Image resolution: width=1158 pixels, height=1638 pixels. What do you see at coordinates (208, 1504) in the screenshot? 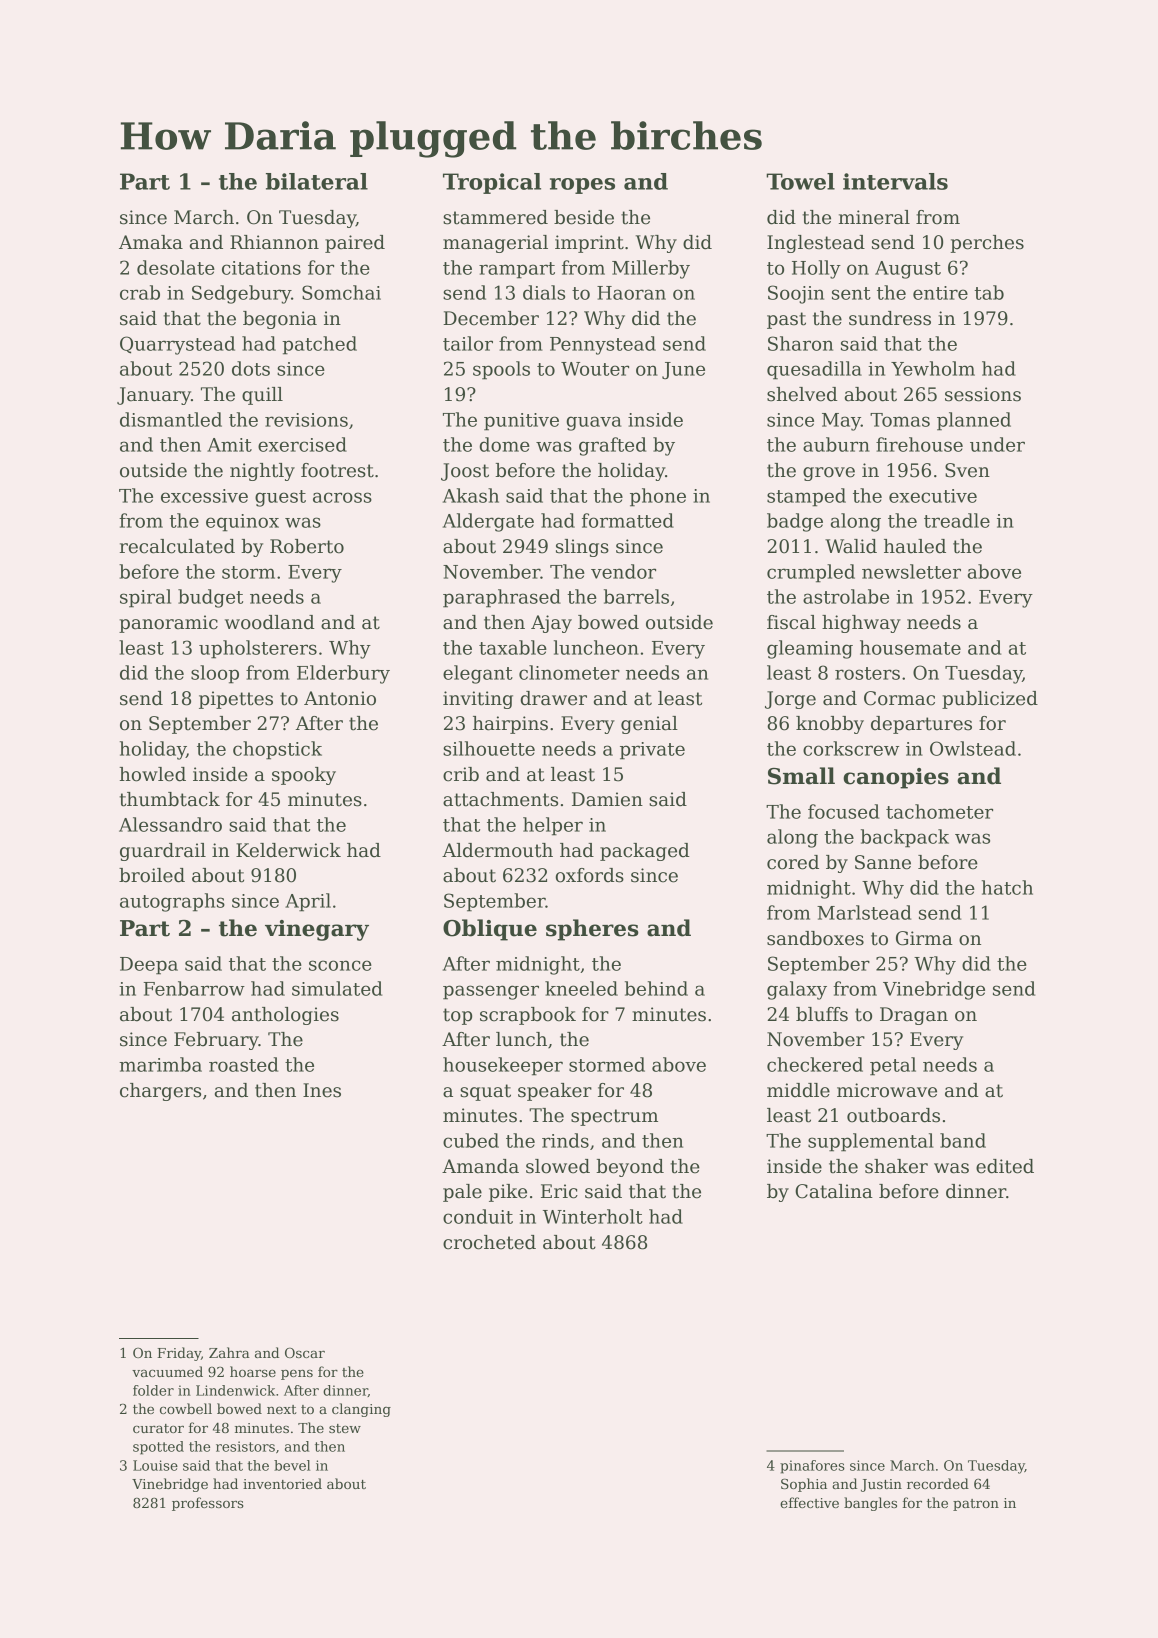
I see `professors` at bounding box center [208, 1504].
